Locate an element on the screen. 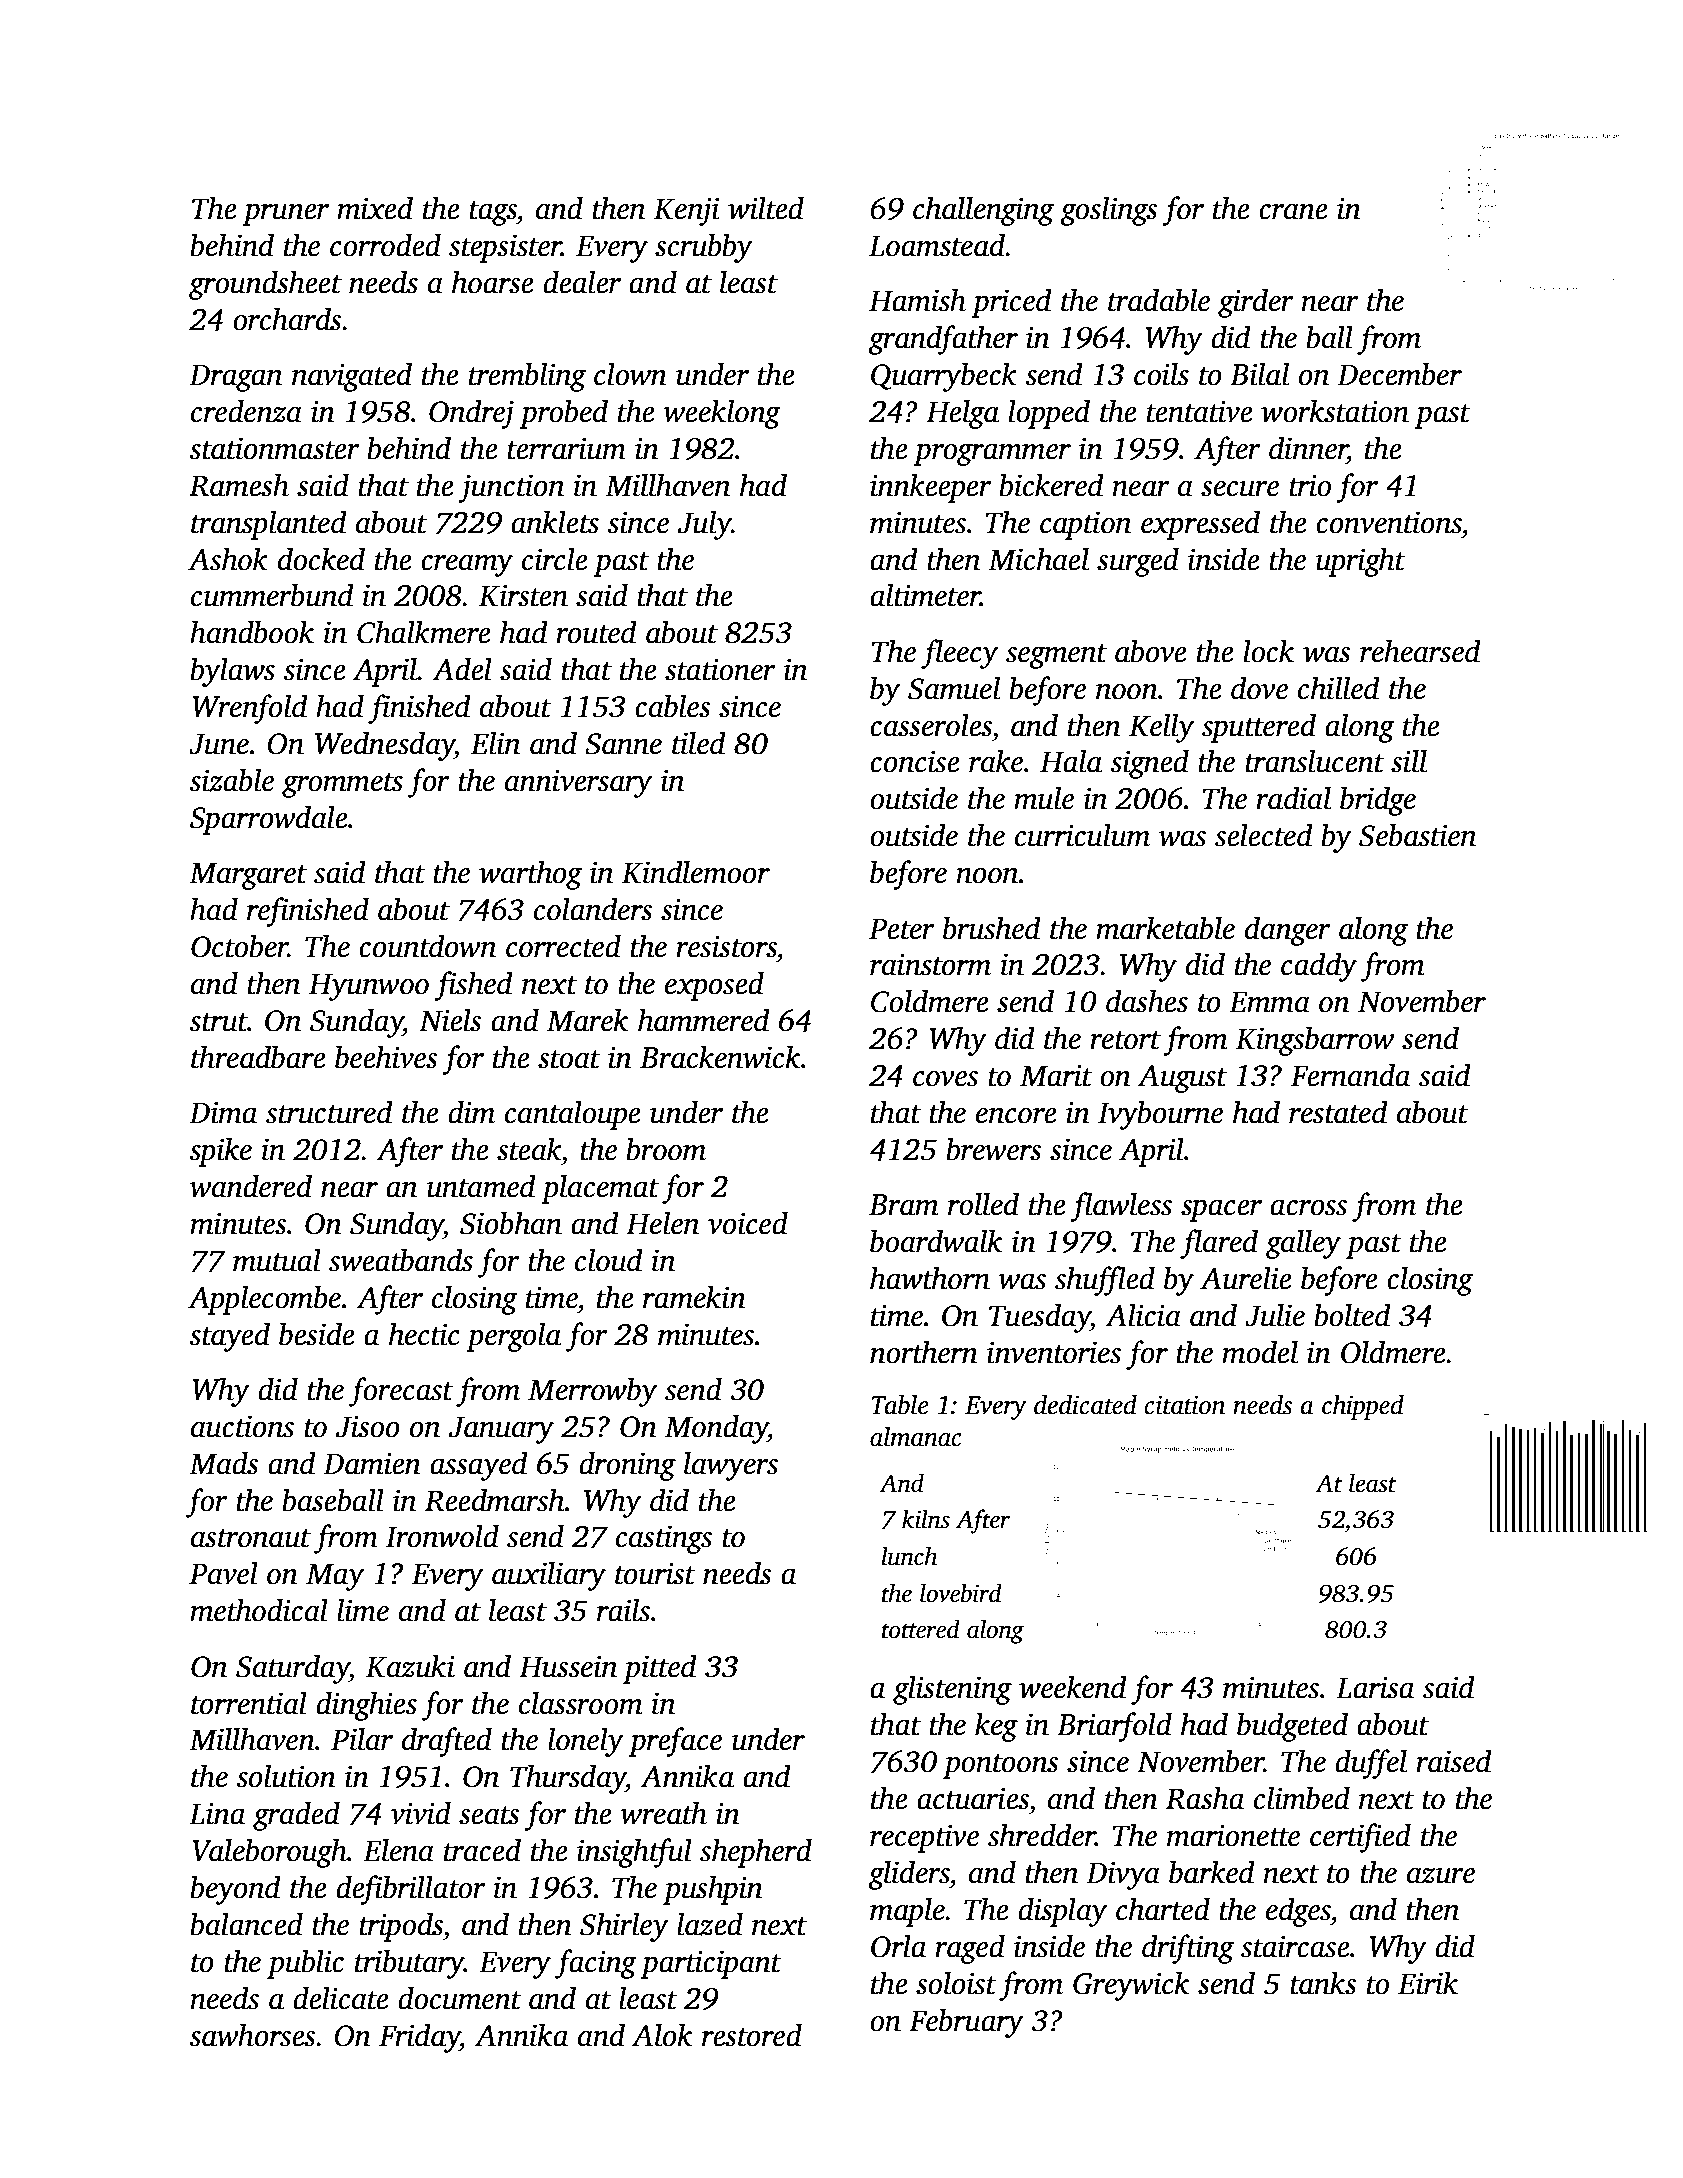  Larisa is located at coordinates (1375, 1688).
